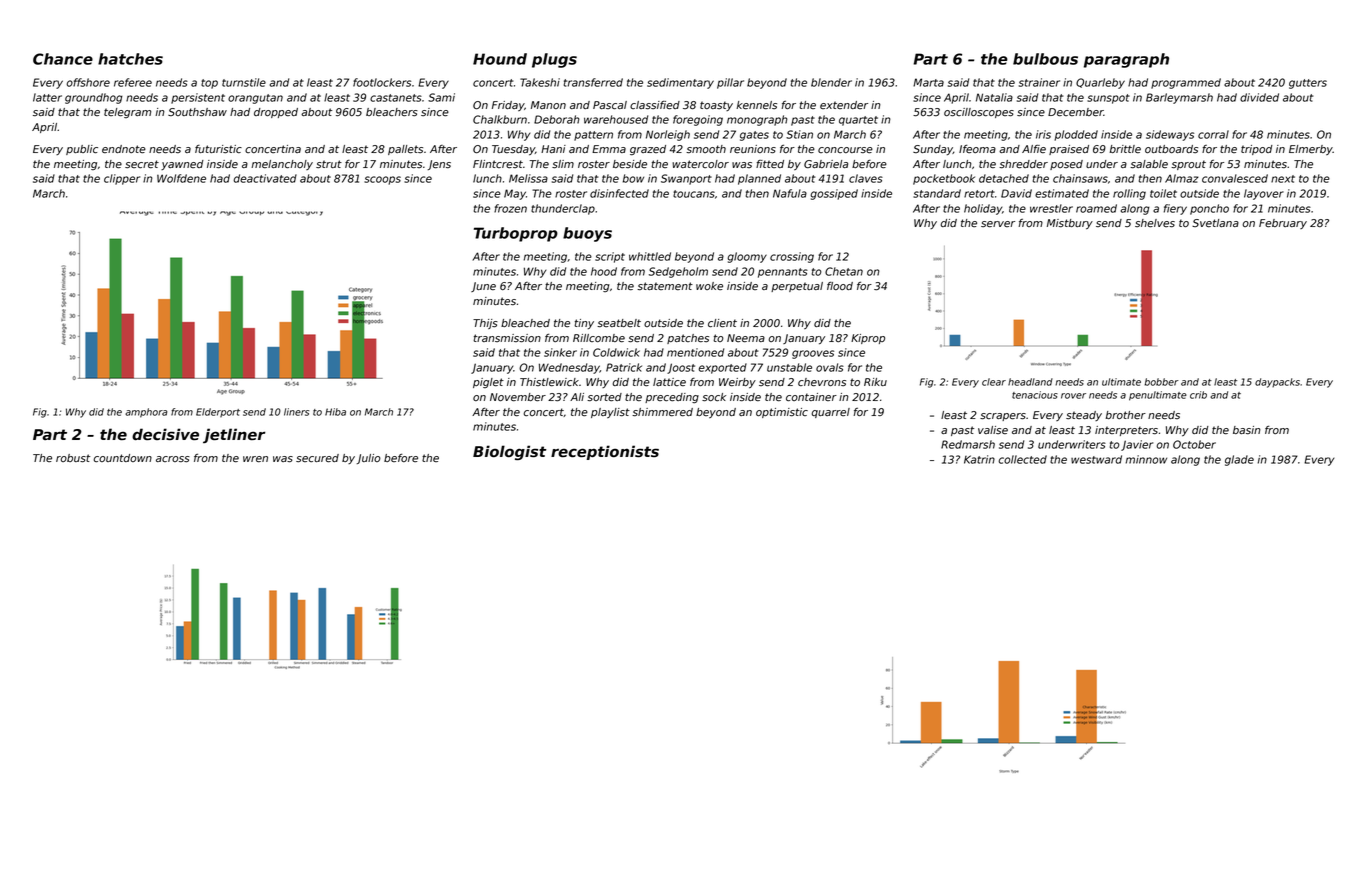 The height and width of the screenshot is (887, 1372). Describe the element at coordinates (554, 60) in the screenshot. I see `plugs` at that location.
